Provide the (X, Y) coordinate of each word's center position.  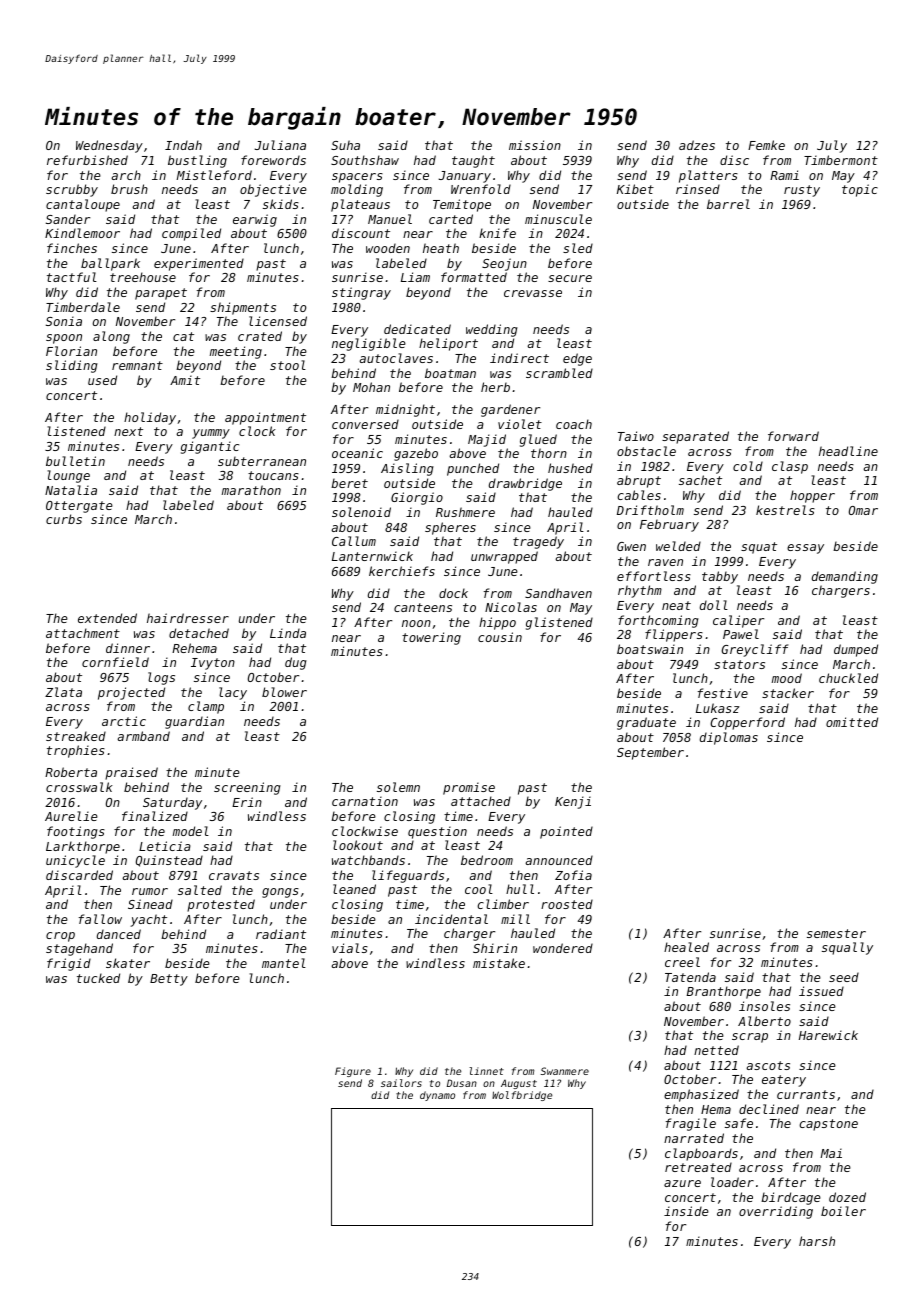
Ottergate (79, 507)
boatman (450, 373)
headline (848, 451)
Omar (863, 510)
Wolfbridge (522, 1096)
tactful (72, 277)
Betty (169, 980)
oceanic (357, 453)
